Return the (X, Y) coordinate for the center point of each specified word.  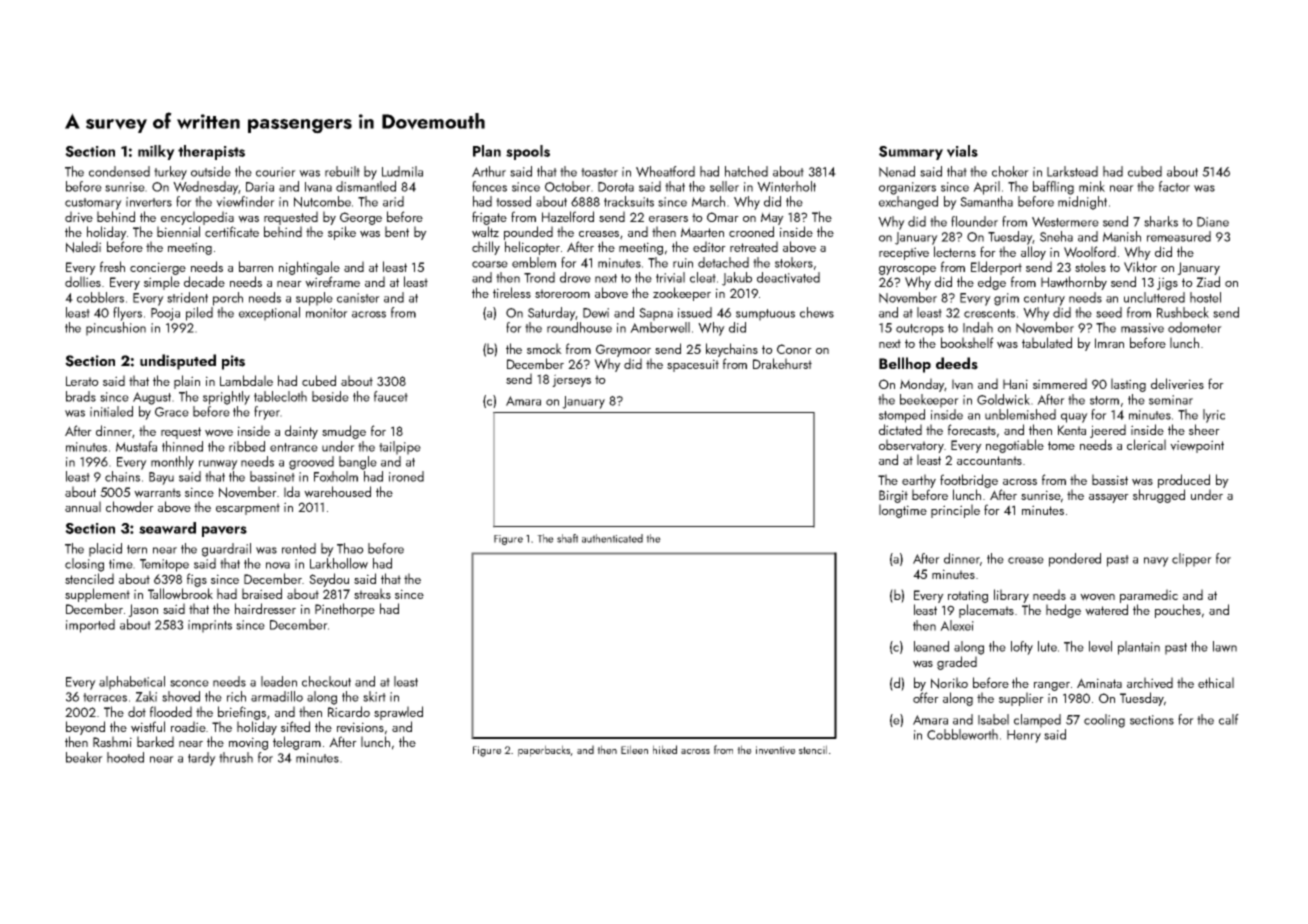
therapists (211, 152)
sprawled (398, 713)
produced (1184, 481)
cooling (1104, 721)
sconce (189, 683)
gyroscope (907, 270)
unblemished (1020, 414)
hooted (125, 757)
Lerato (82, 381)
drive (79, 217)
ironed (406, 476)
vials (962, 151)
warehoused (337, 492)
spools (528, 152)
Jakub (737, 279)
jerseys (571, 380)
